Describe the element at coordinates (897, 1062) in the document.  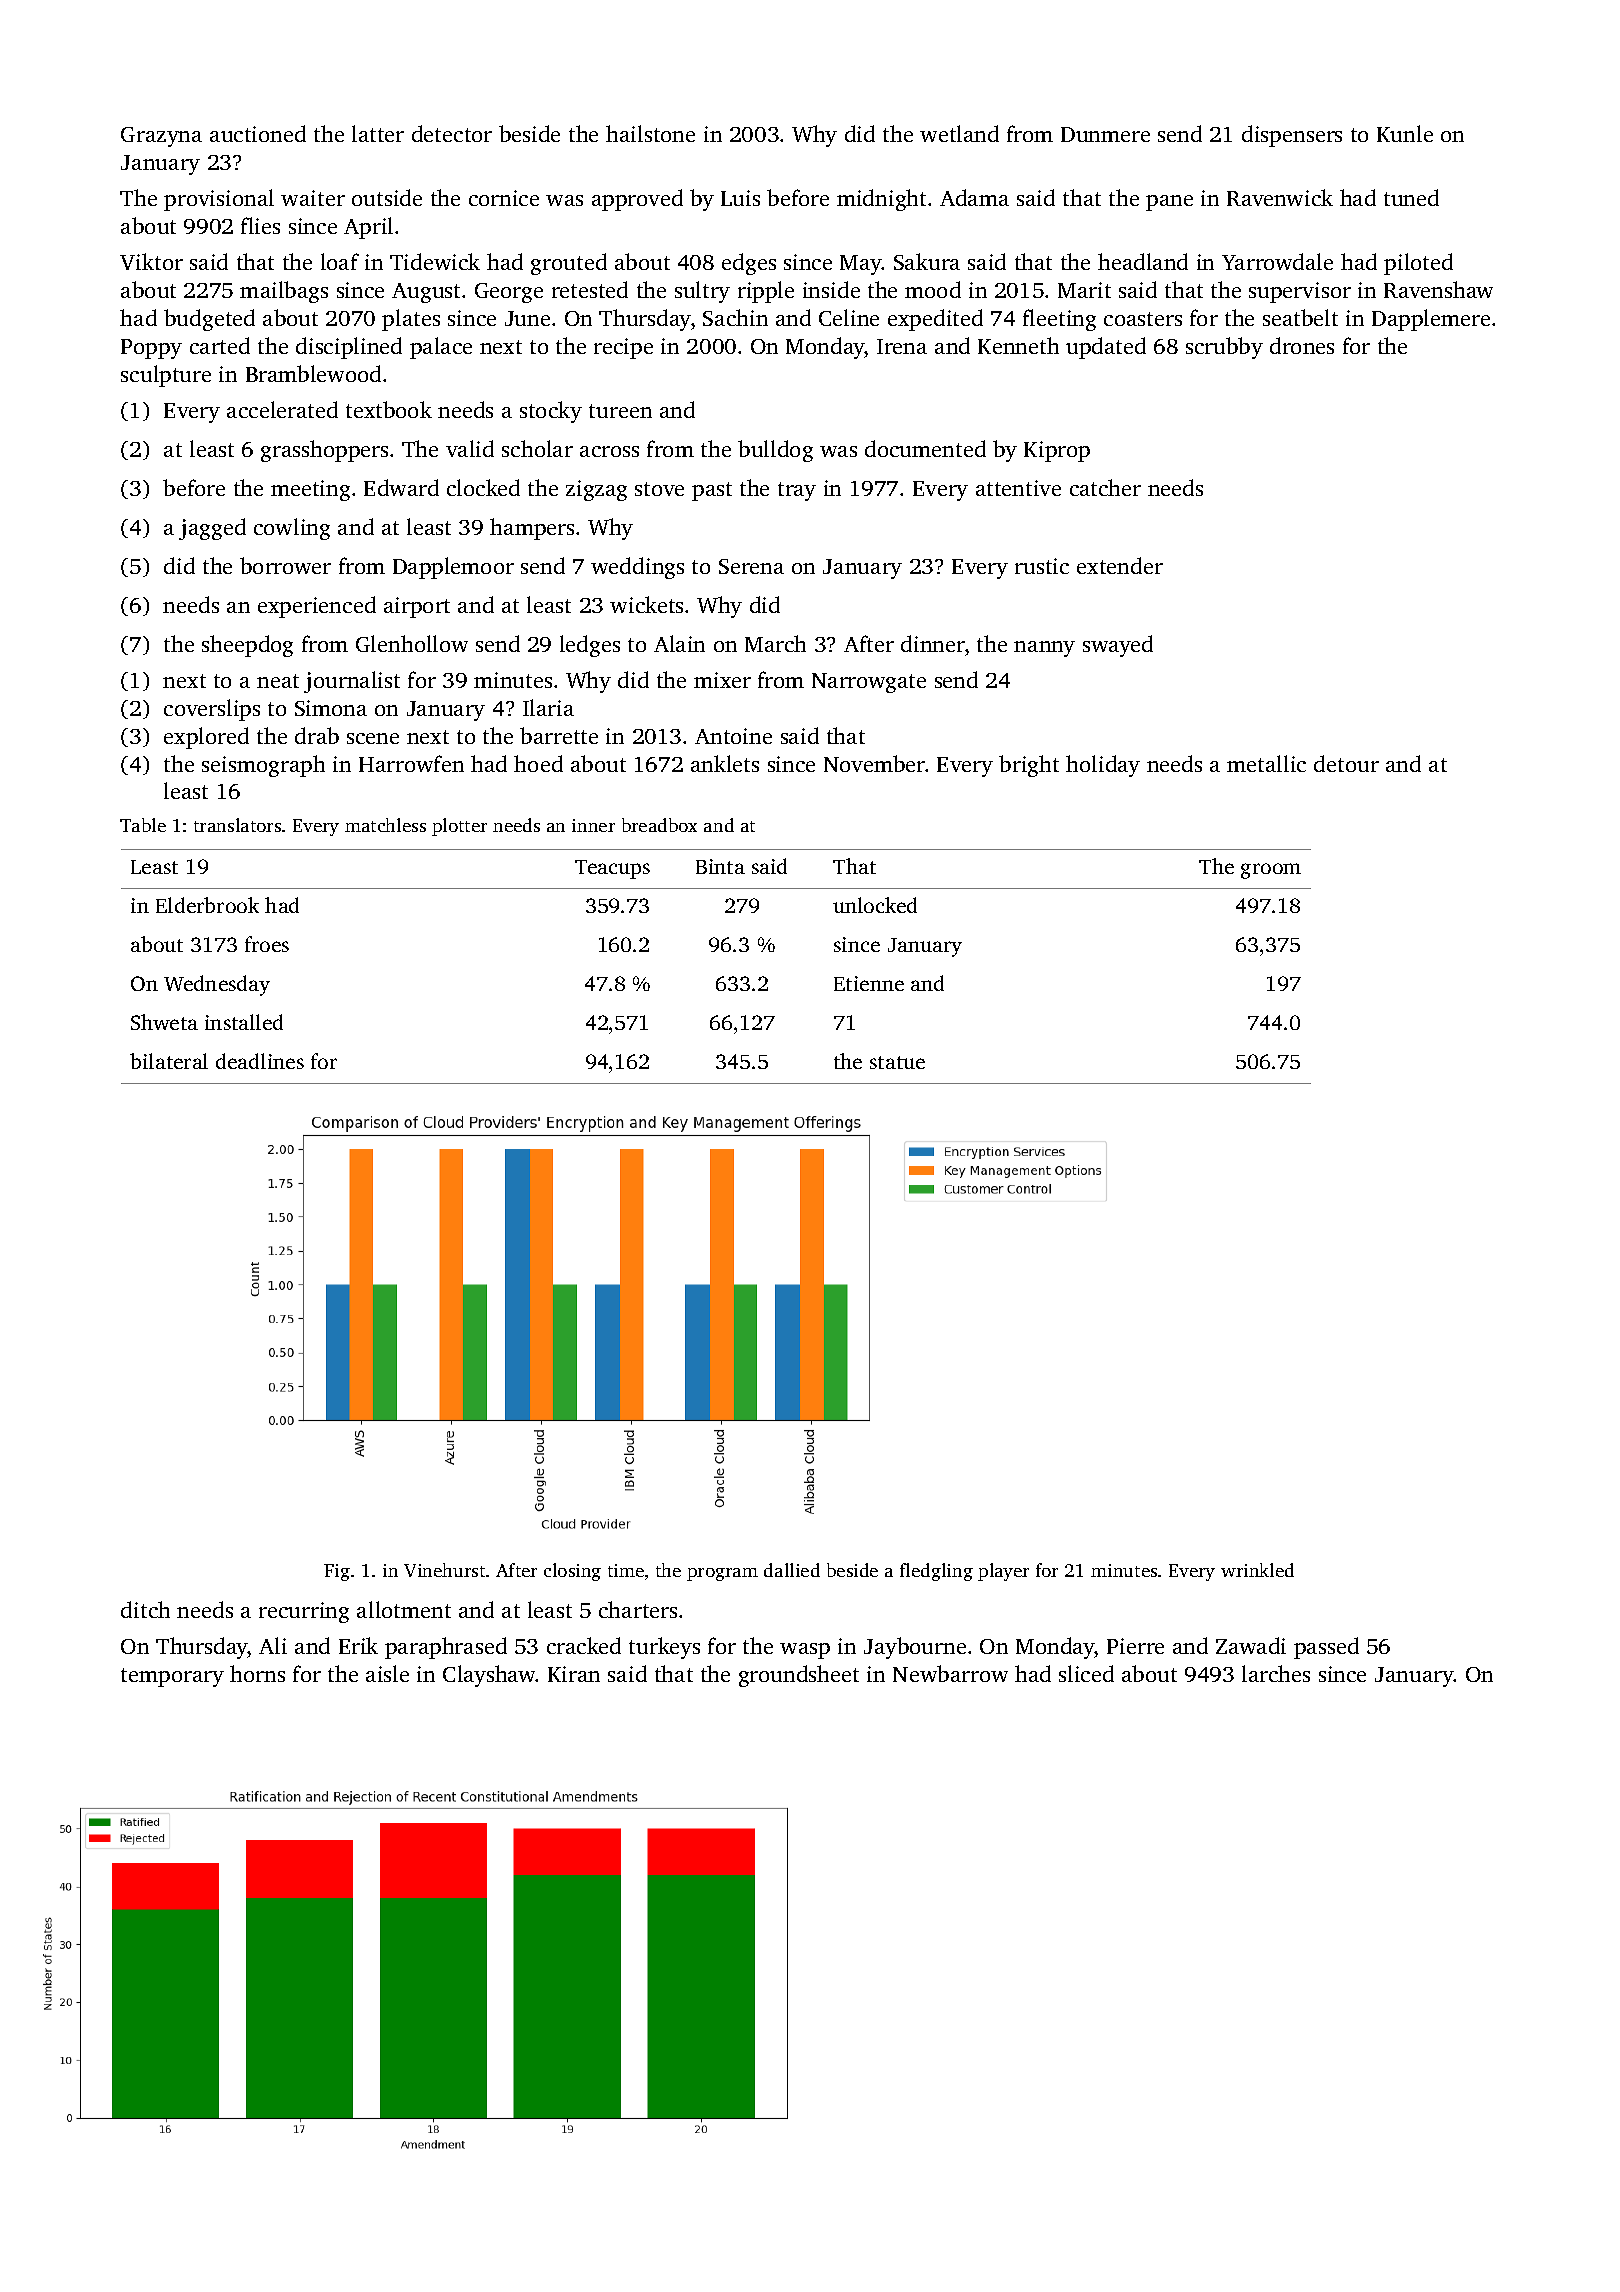
I see `statue` at that location.
